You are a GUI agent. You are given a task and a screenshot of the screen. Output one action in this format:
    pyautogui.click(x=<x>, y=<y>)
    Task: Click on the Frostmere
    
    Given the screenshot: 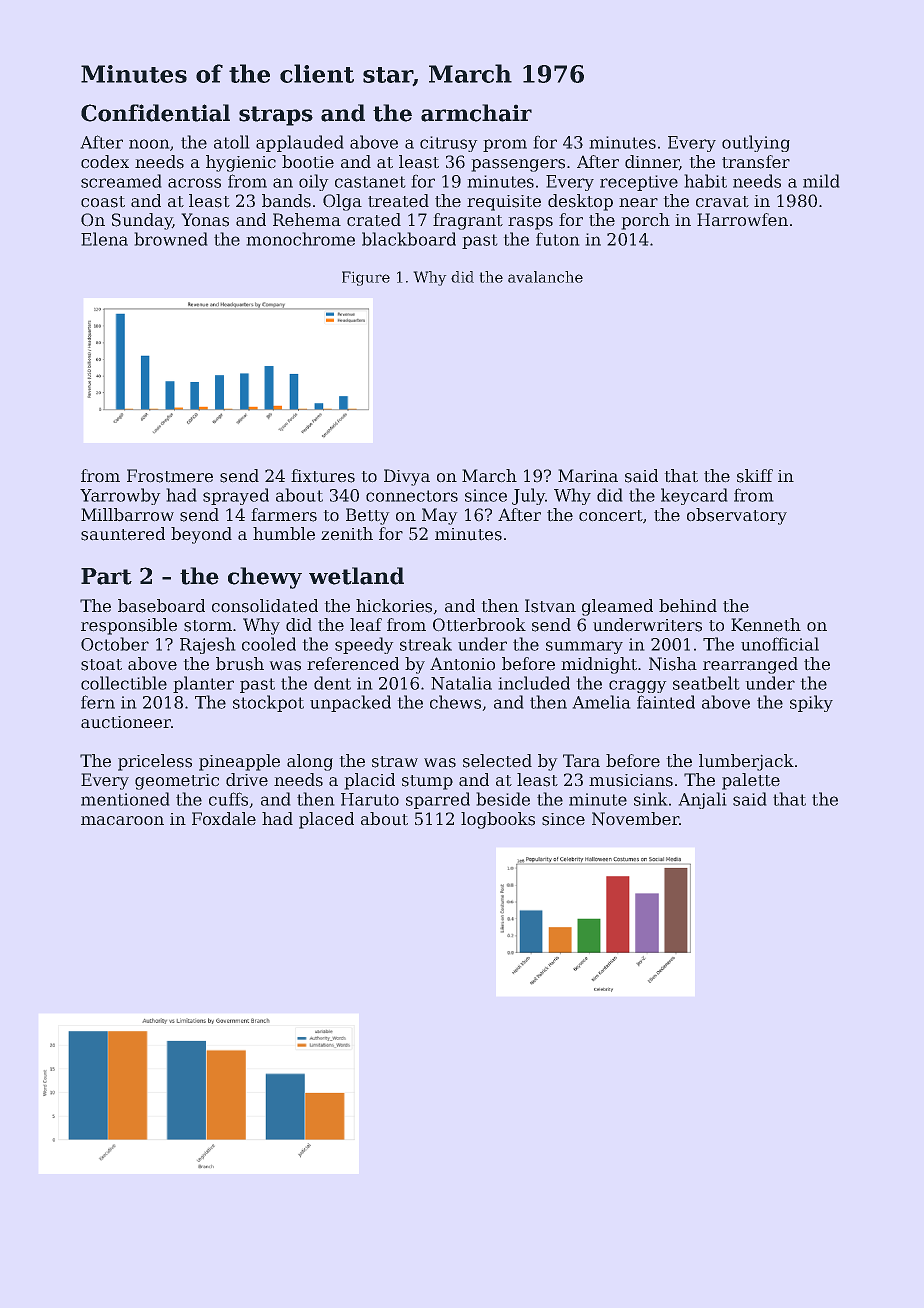 What is the action you would take?
    pyautogui.click(x=170, y=476)
